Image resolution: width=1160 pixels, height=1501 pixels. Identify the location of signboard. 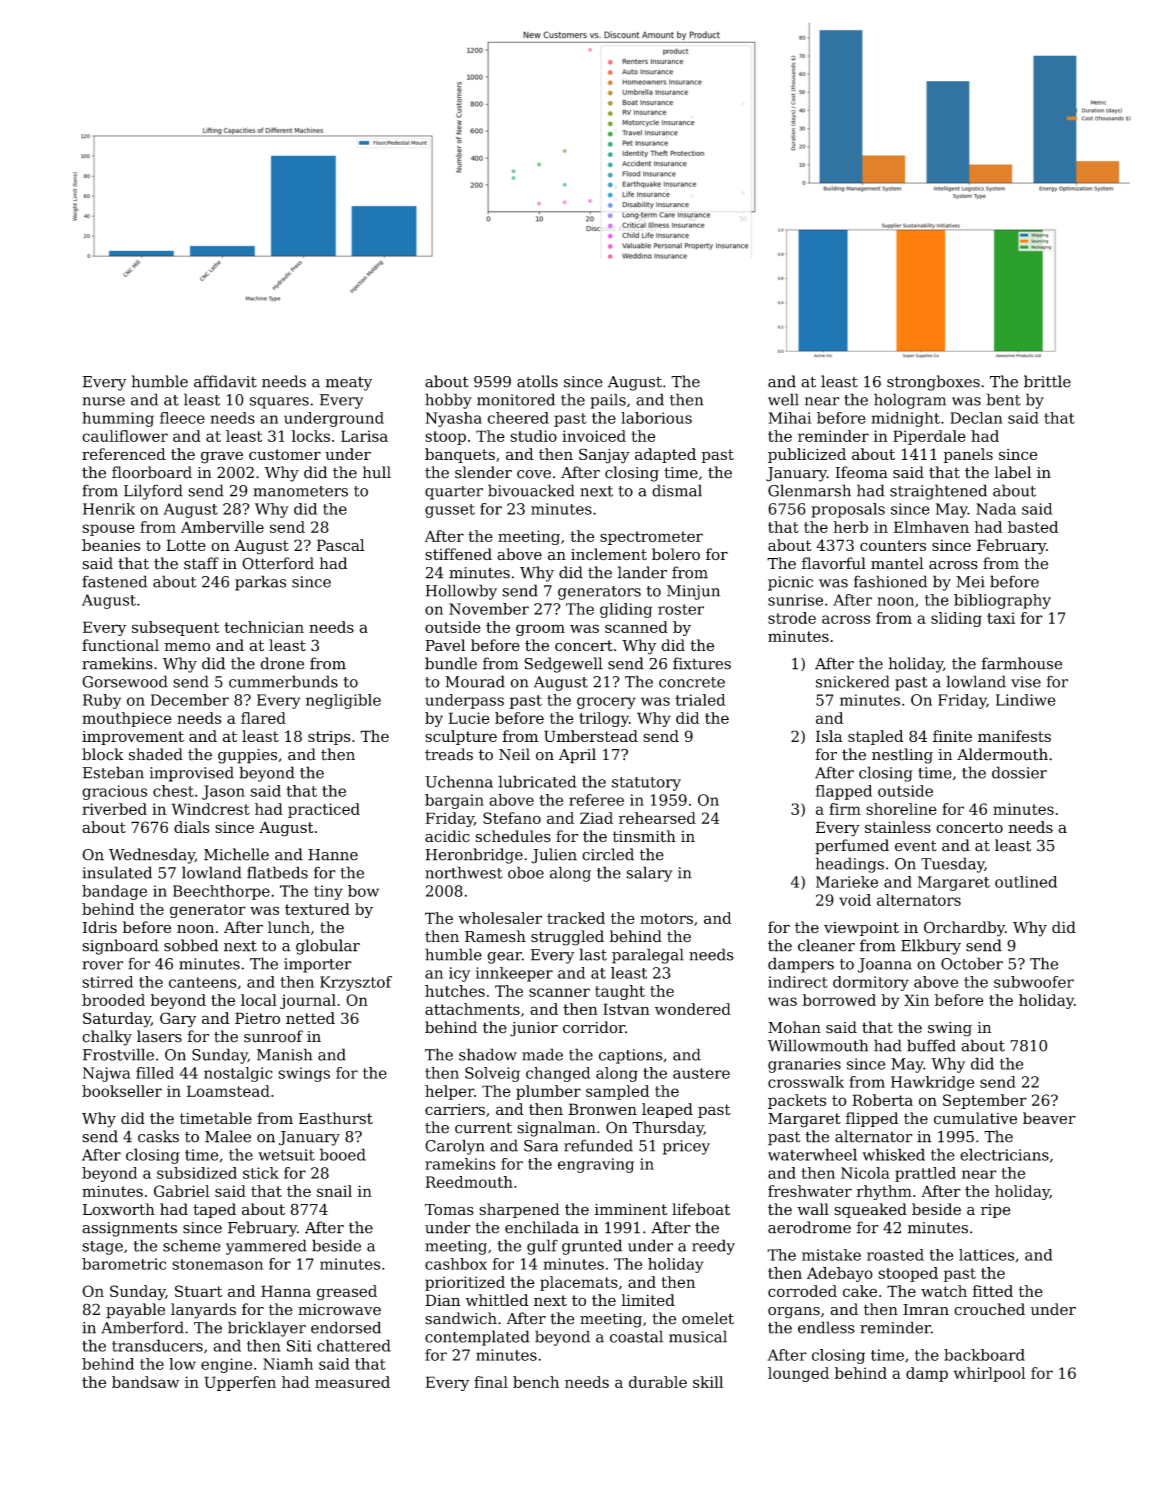
(120, 947).
